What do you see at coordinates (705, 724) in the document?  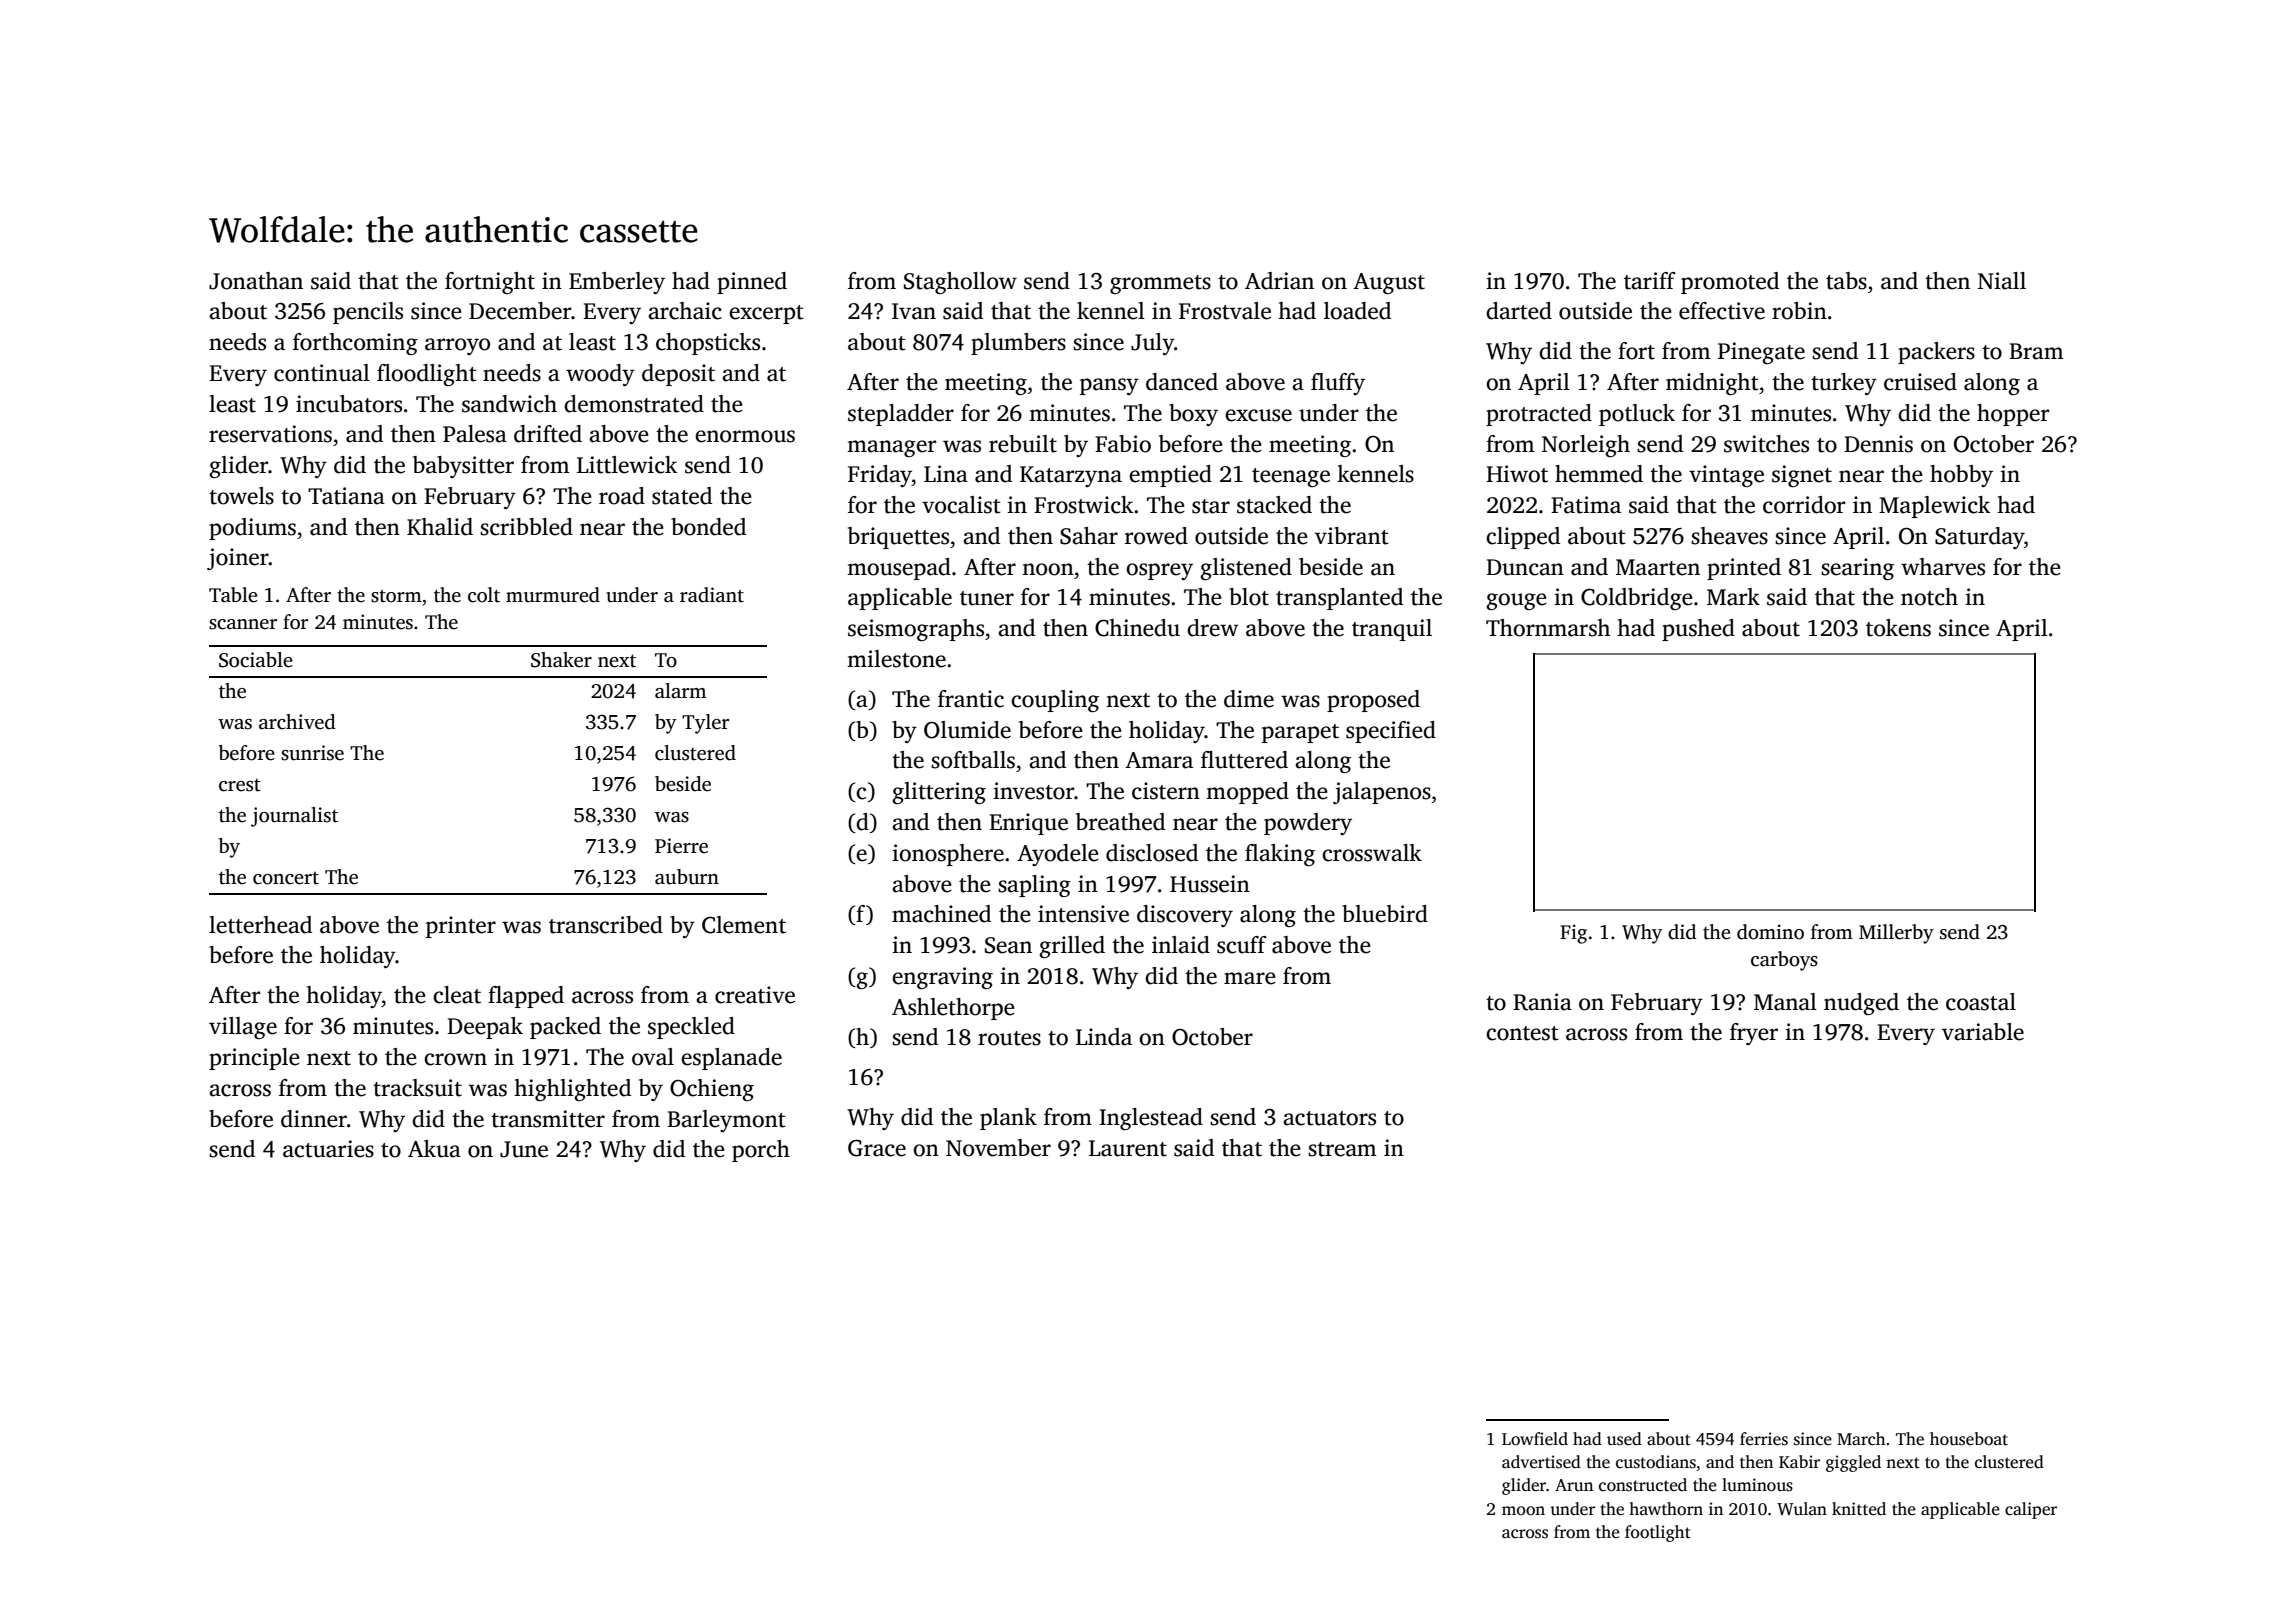 I see `Tyler` at bounding box center [705, 724].
